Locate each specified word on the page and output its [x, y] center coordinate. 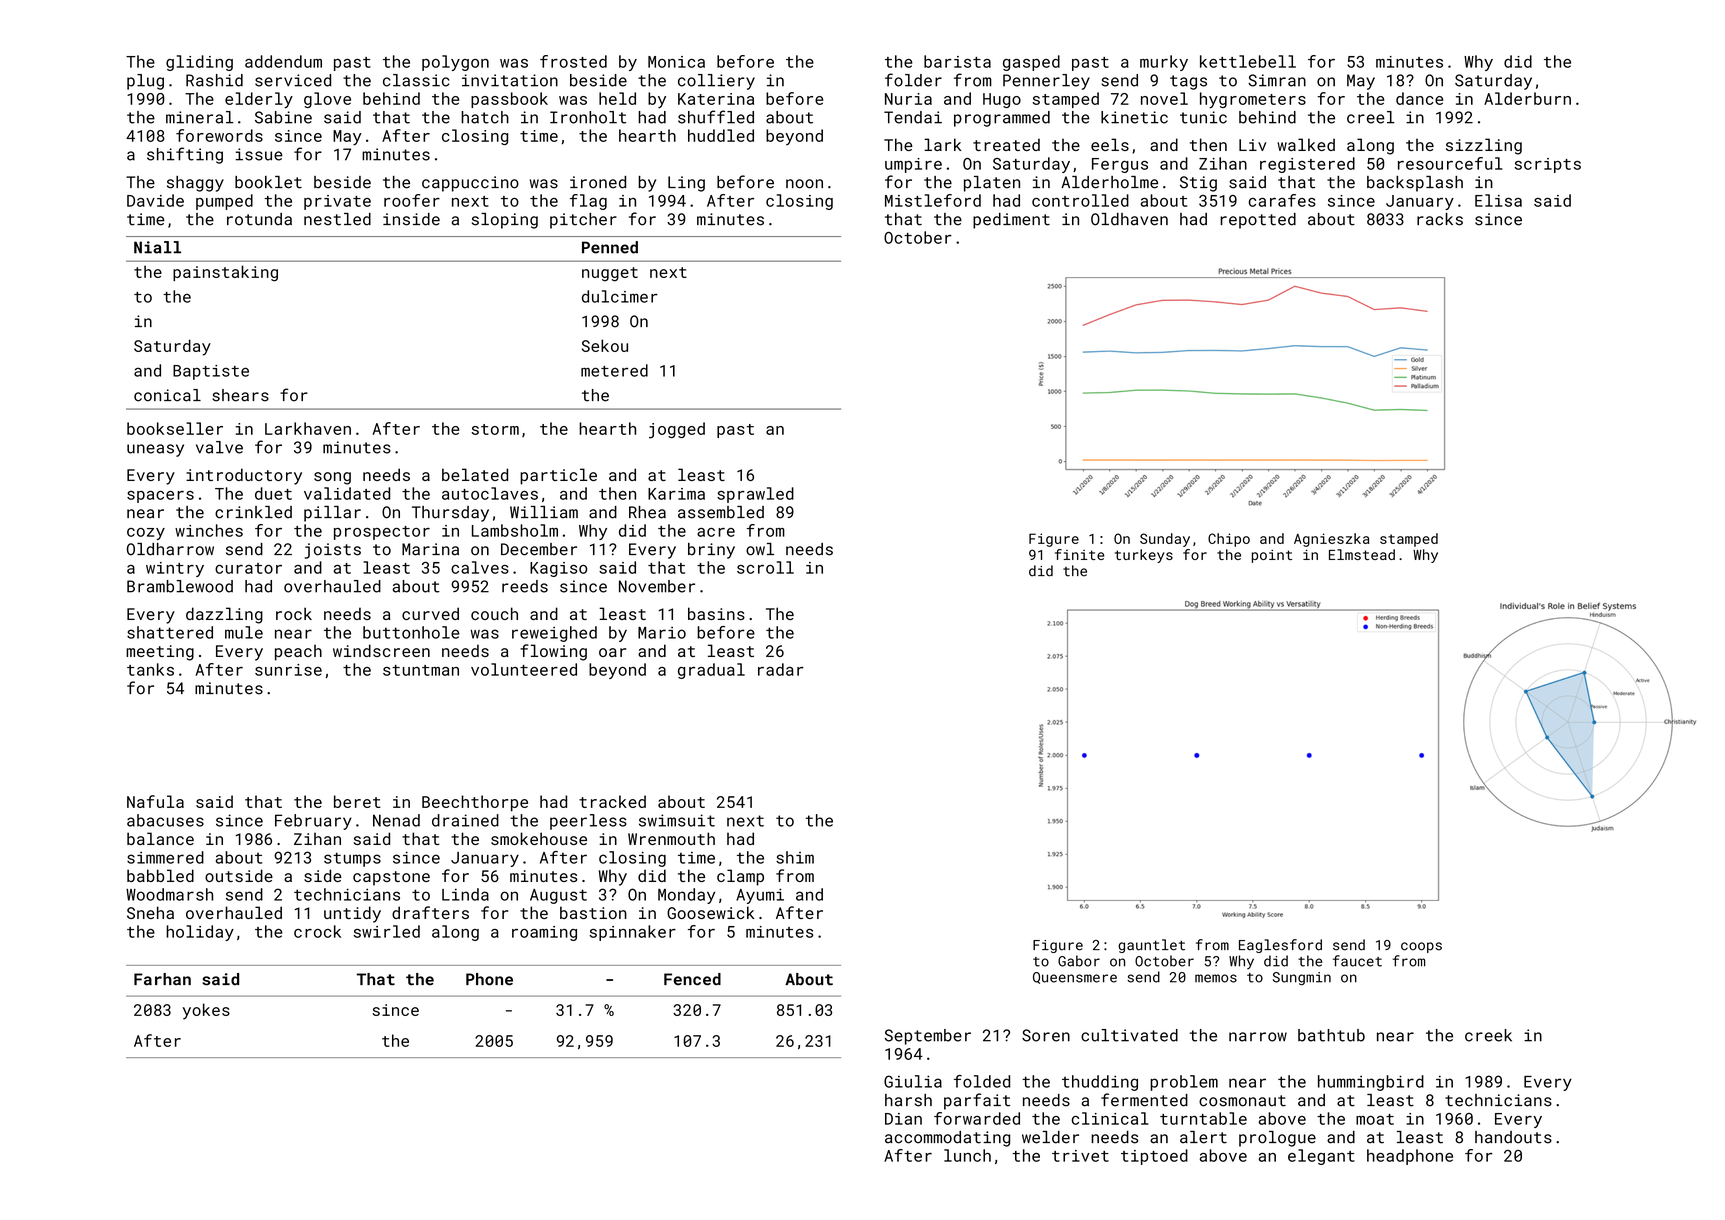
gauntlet [1151, 946]
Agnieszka [1332, 540]
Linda [465, 894]
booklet [268, 182]
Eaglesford [1280, 946]
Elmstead [1362, 554]
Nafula [155, 801]
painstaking [225, 273]
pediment [1011, 221]
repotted [1258, 221]
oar [612, 652]
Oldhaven [1129, 219]
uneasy [155, 450]
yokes [206, 1011]
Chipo [1229, 540]
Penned [610, 247]
